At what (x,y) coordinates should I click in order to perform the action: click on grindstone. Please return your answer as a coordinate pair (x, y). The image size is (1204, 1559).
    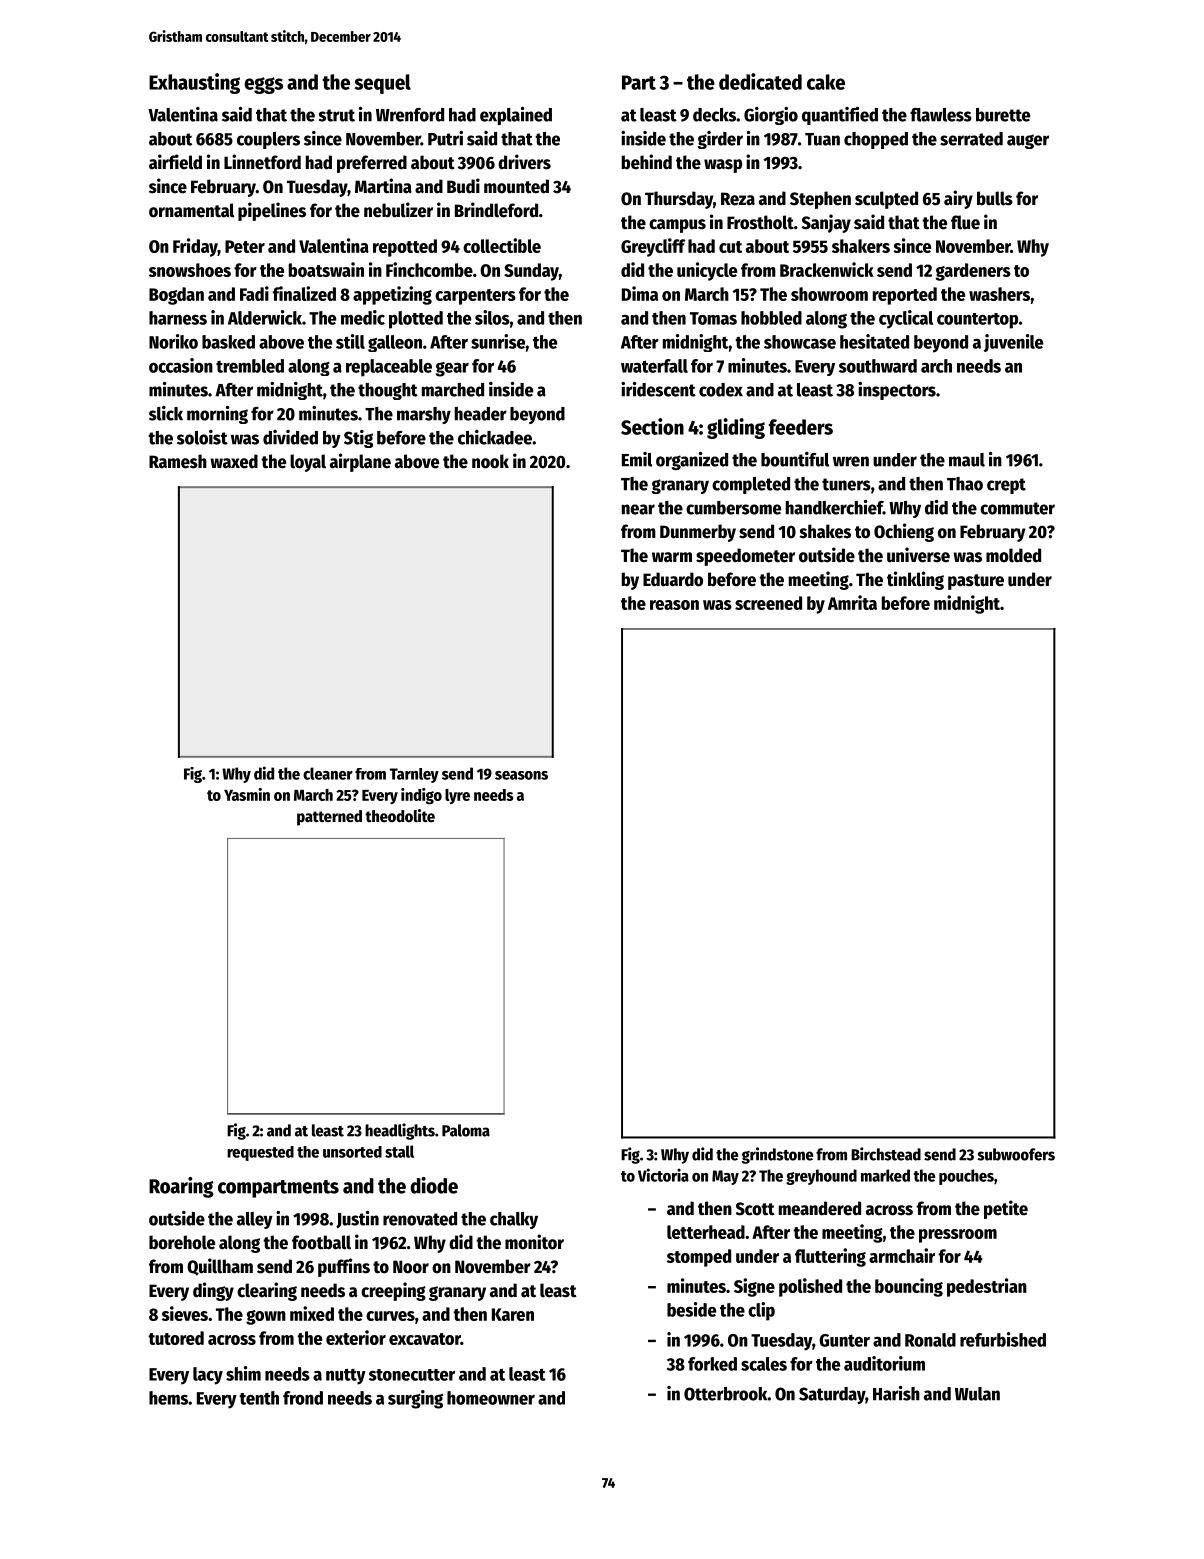
    Looking at the image, I should click on (777, 1155).
